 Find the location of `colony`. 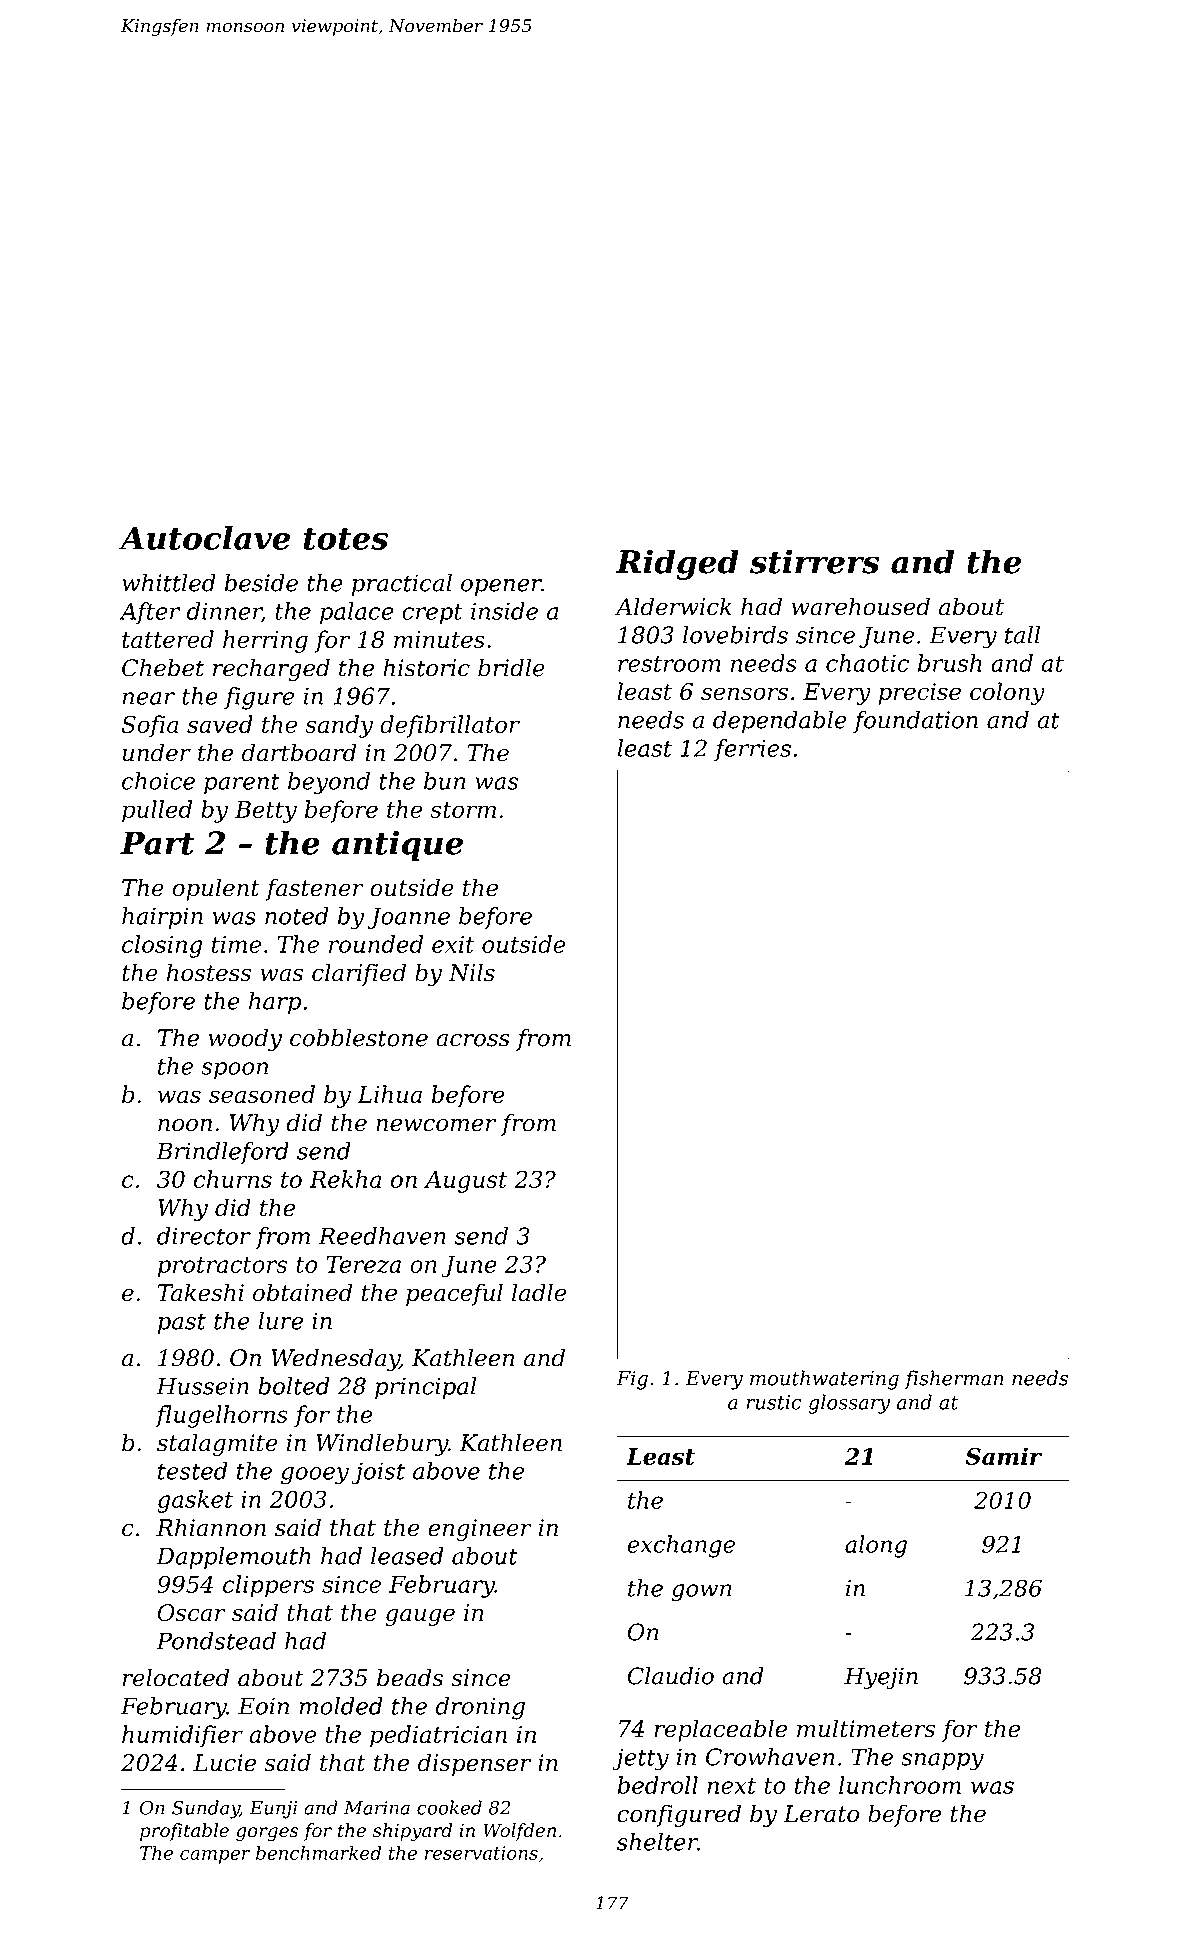

colony is located at coordinates (1007, 693).
